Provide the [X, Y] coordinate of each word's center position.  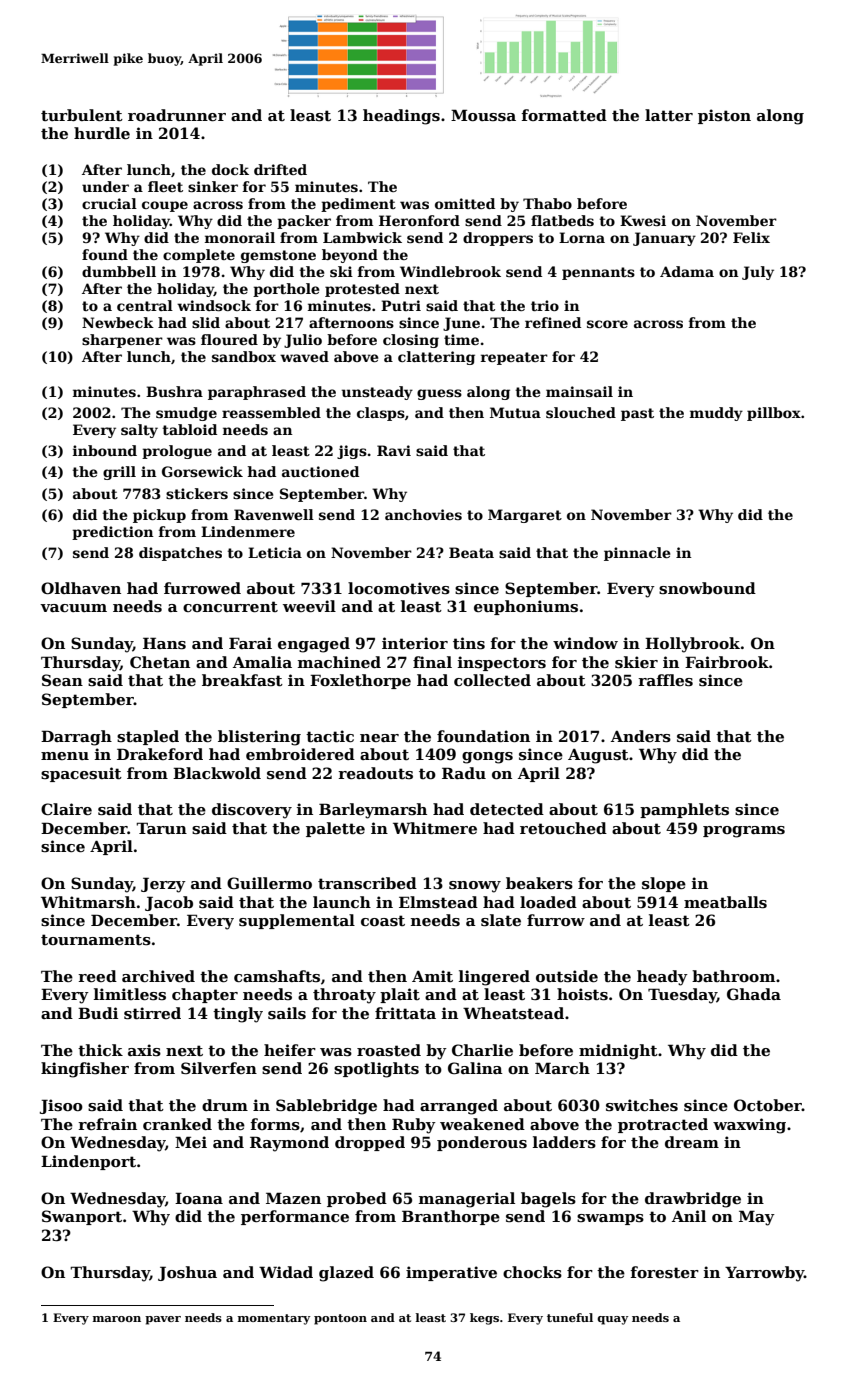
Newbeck [118, 322]
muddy [716, 414]
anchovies [423, 514]
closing [411, 341]
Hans [164, 643]
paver [163, 1320]
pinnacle [637, 554]
